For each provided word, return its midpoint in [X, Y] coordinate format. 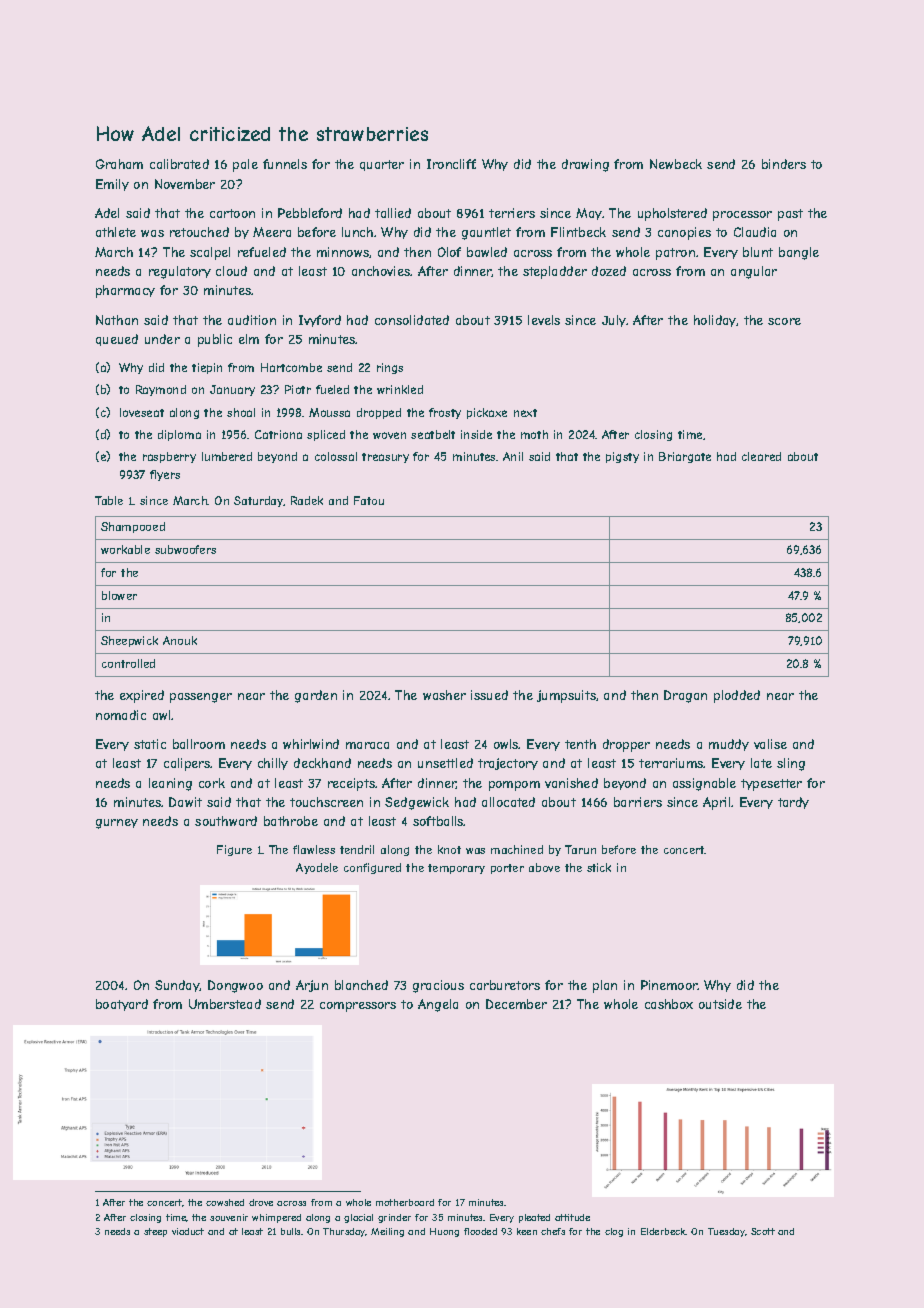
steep [155, 1232]
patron [675, 254]
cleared [761, 456]
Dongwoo [235, 986]
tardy [793, 803]
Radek [307, 500]
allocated [508, 802]
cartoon [232, 213]
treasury [385, 458]
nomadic [121, 715]
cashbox [669, 1004]
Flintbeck [578, 232]
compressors [358, 1007]
